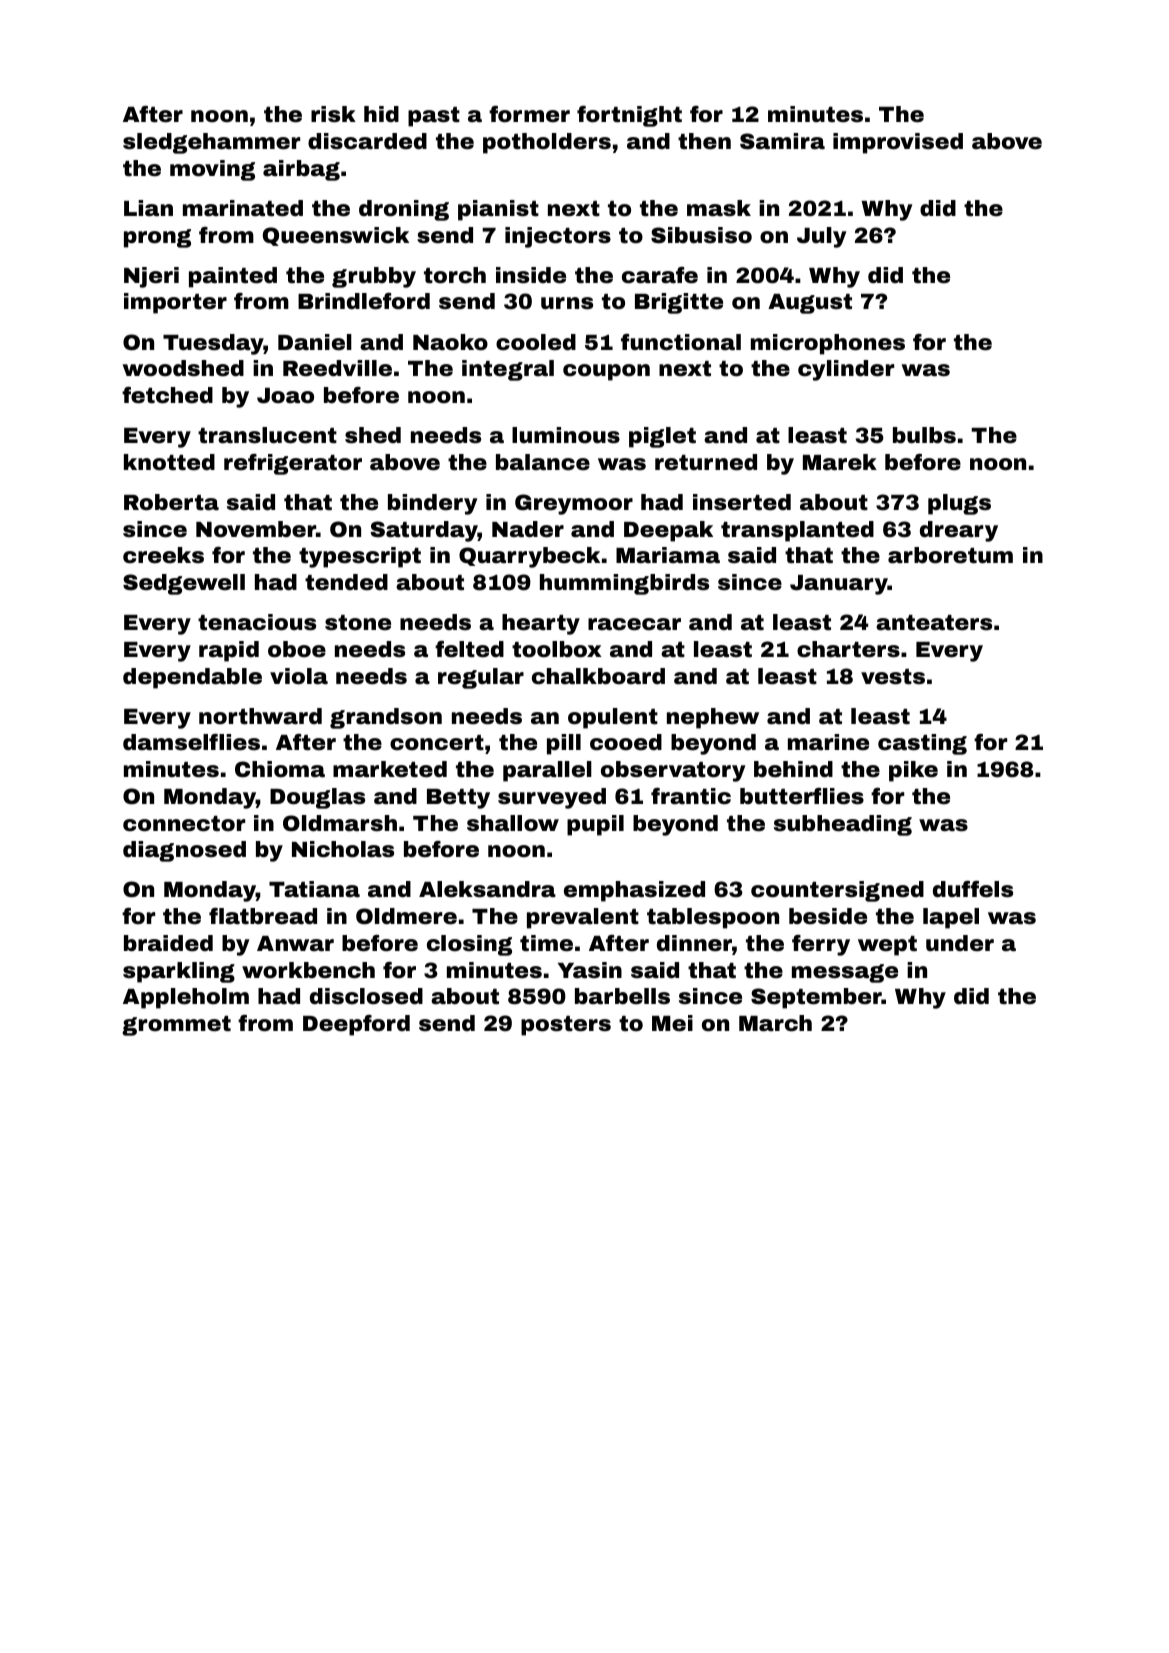 The width and height of the page is (1169, 1653). I want to click on opulent, so click(613, 718).
